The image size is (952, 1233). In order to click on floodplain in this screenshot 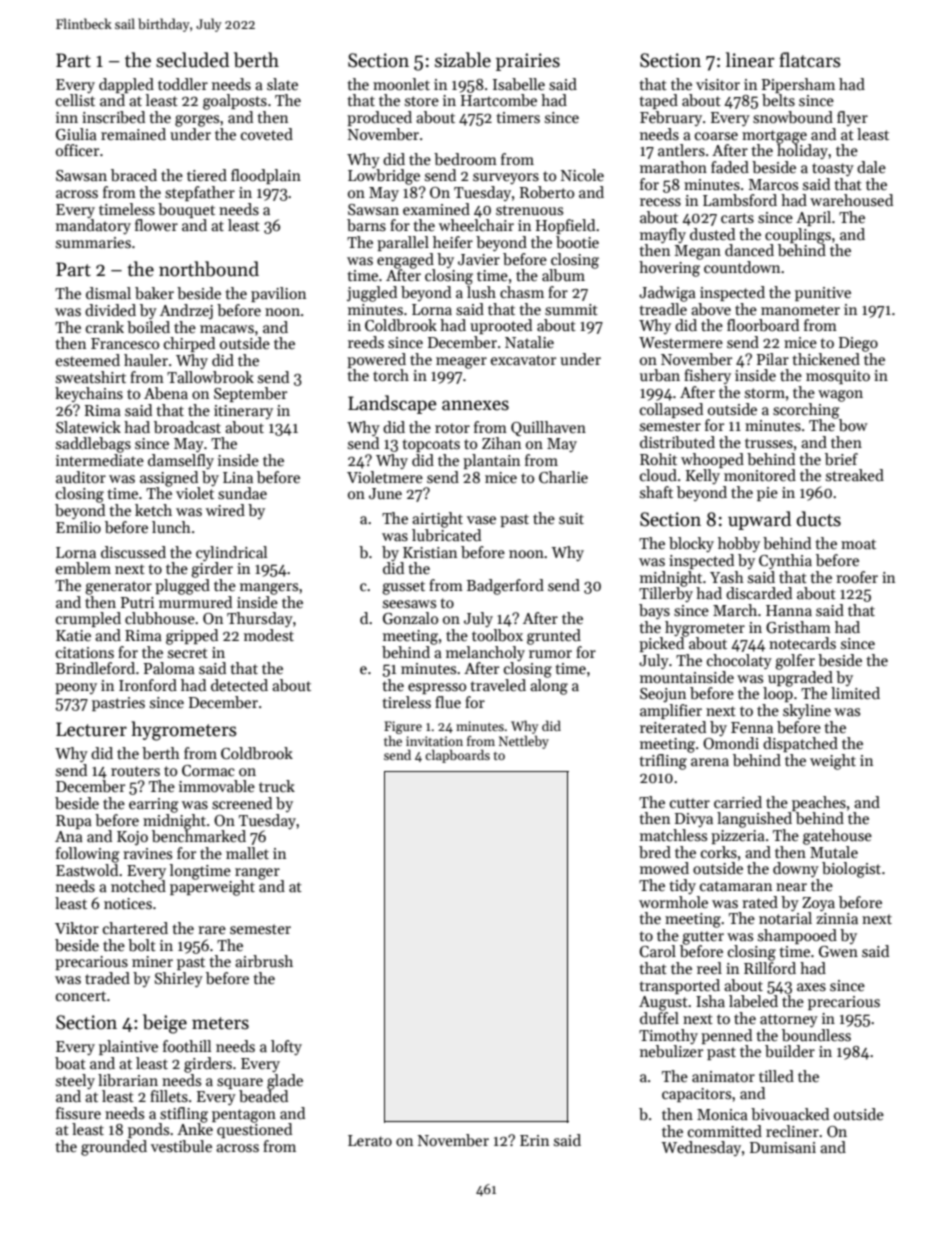, I will do `click(266, 176)`.
